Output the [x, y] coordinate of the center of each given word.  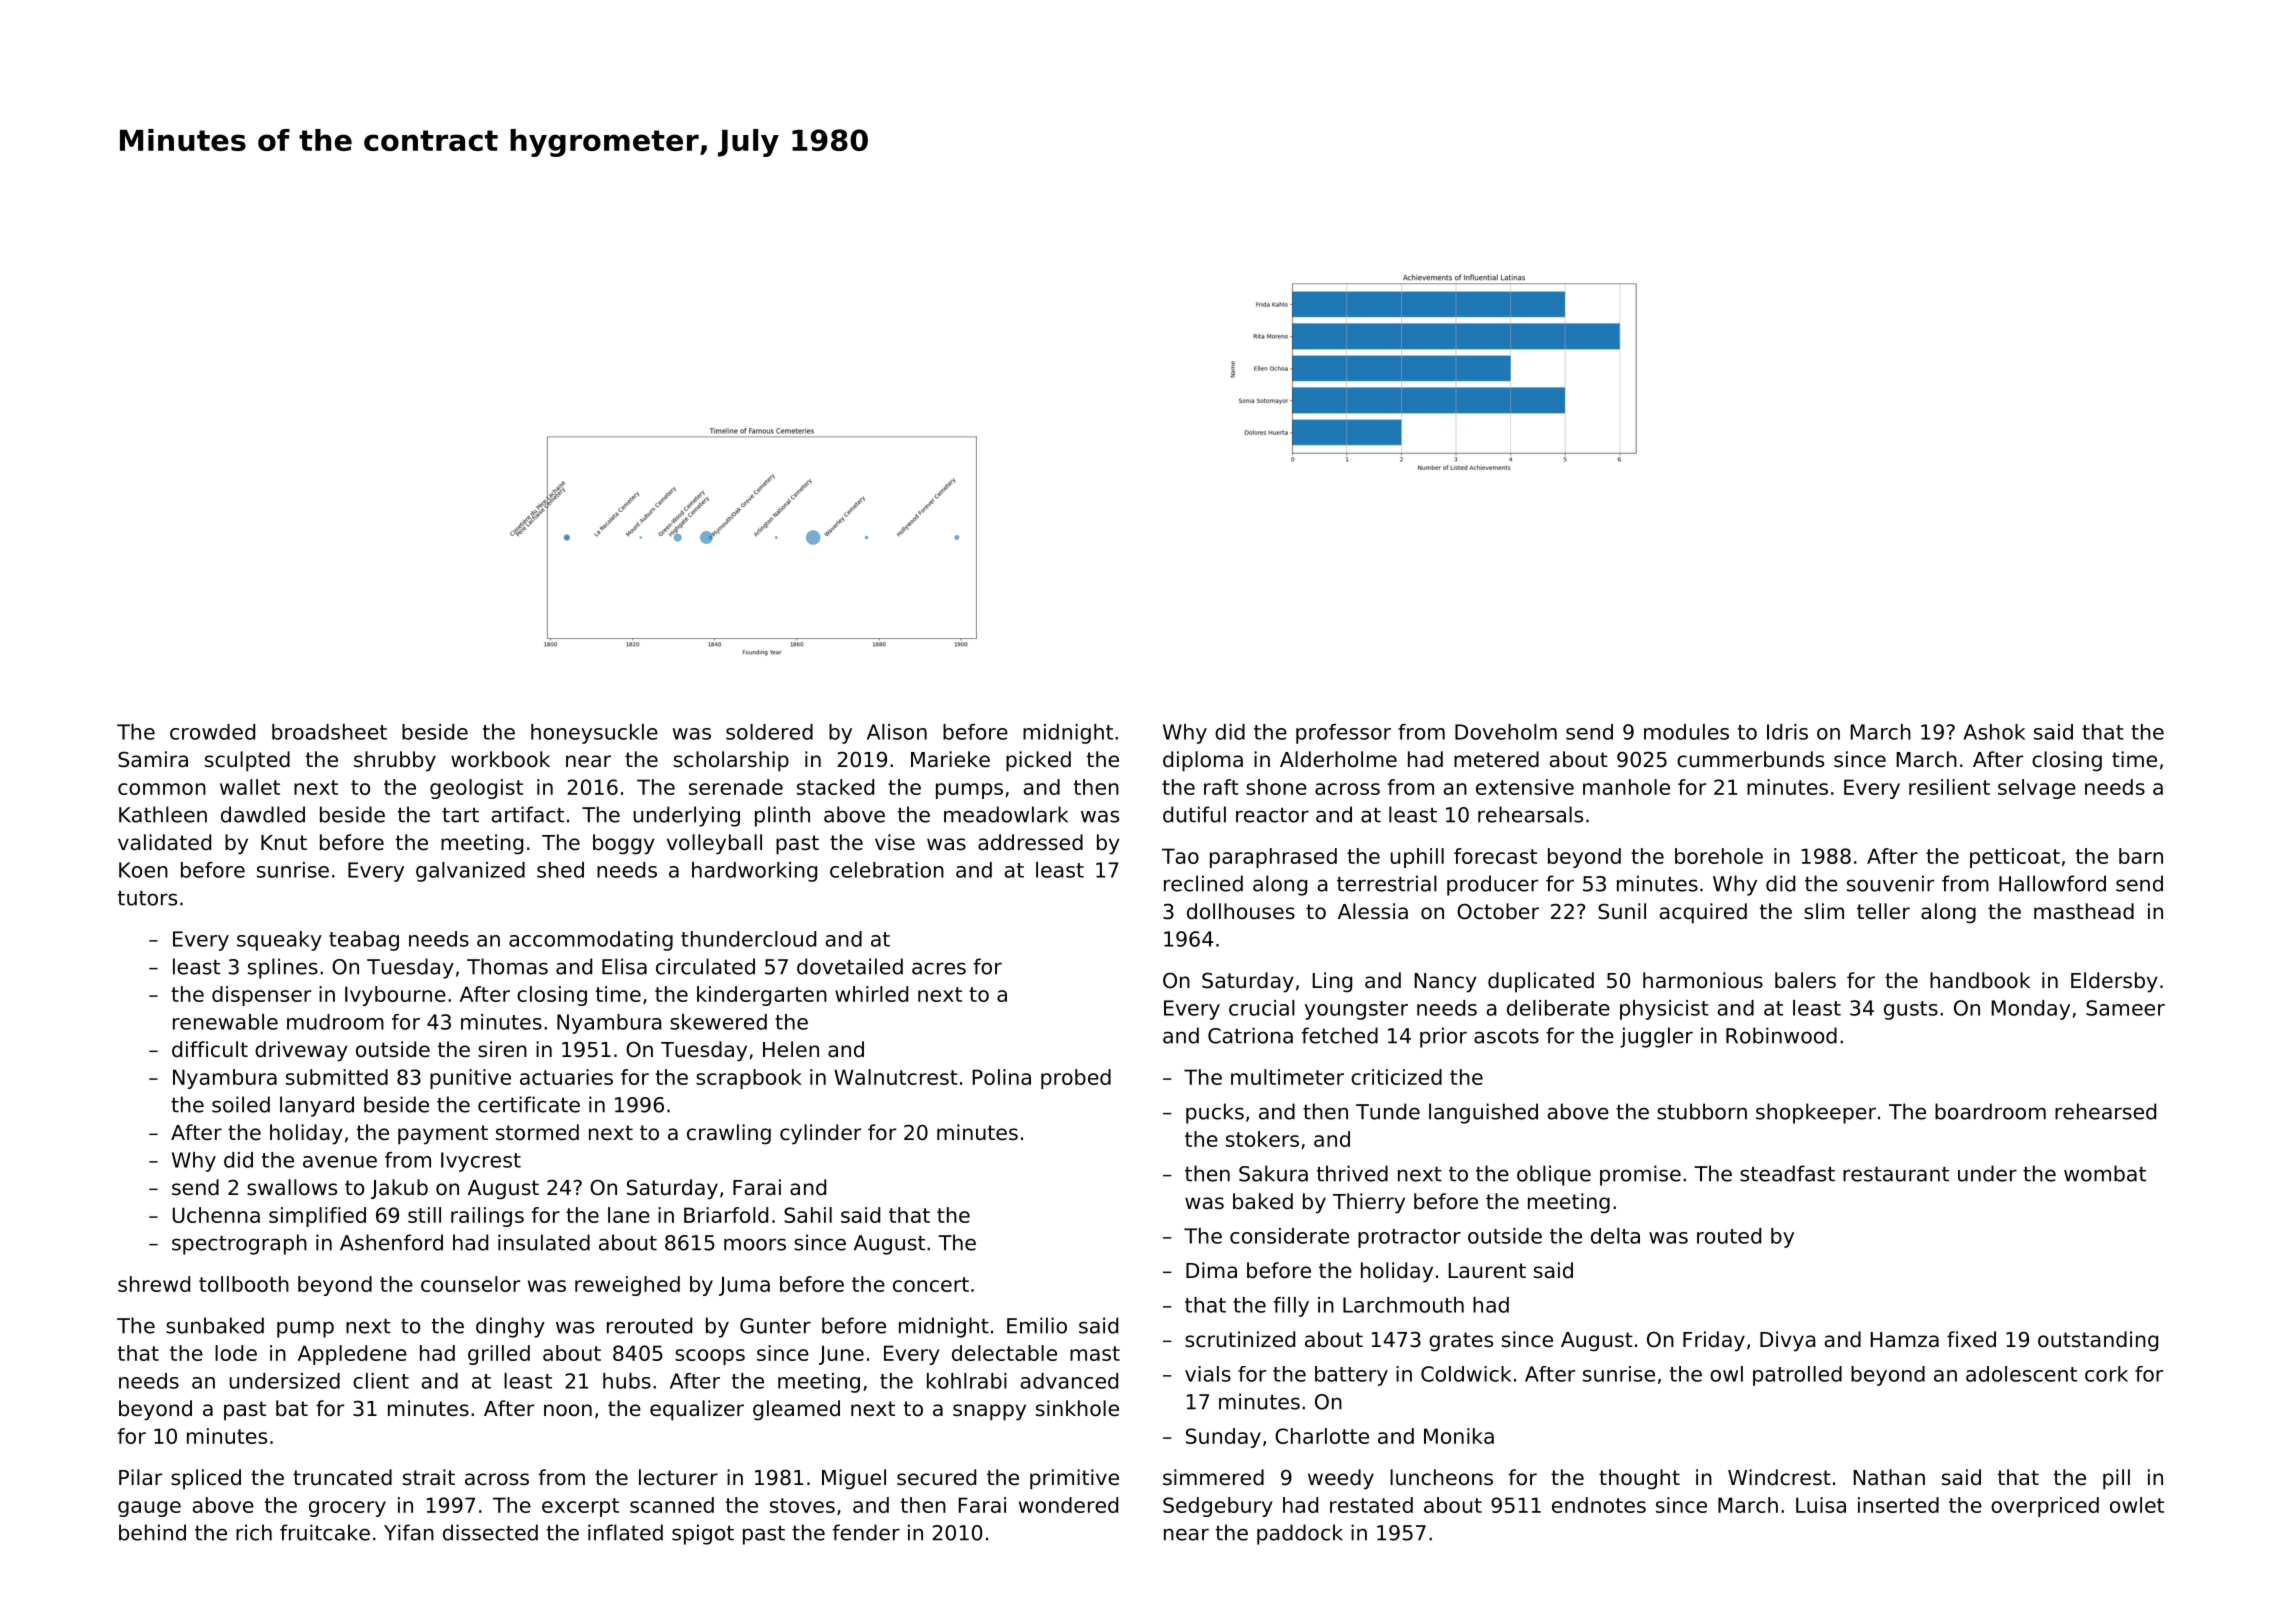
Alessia [1373, 911]
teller [1883, 911]
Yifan [409, 1532]
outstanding [2098, 1341]
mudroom [335, 1022]
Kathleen [163, 814]
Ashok [1994, 732]
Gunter [775, 1326]
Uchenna [216, 1215]
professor [1343, 734]
